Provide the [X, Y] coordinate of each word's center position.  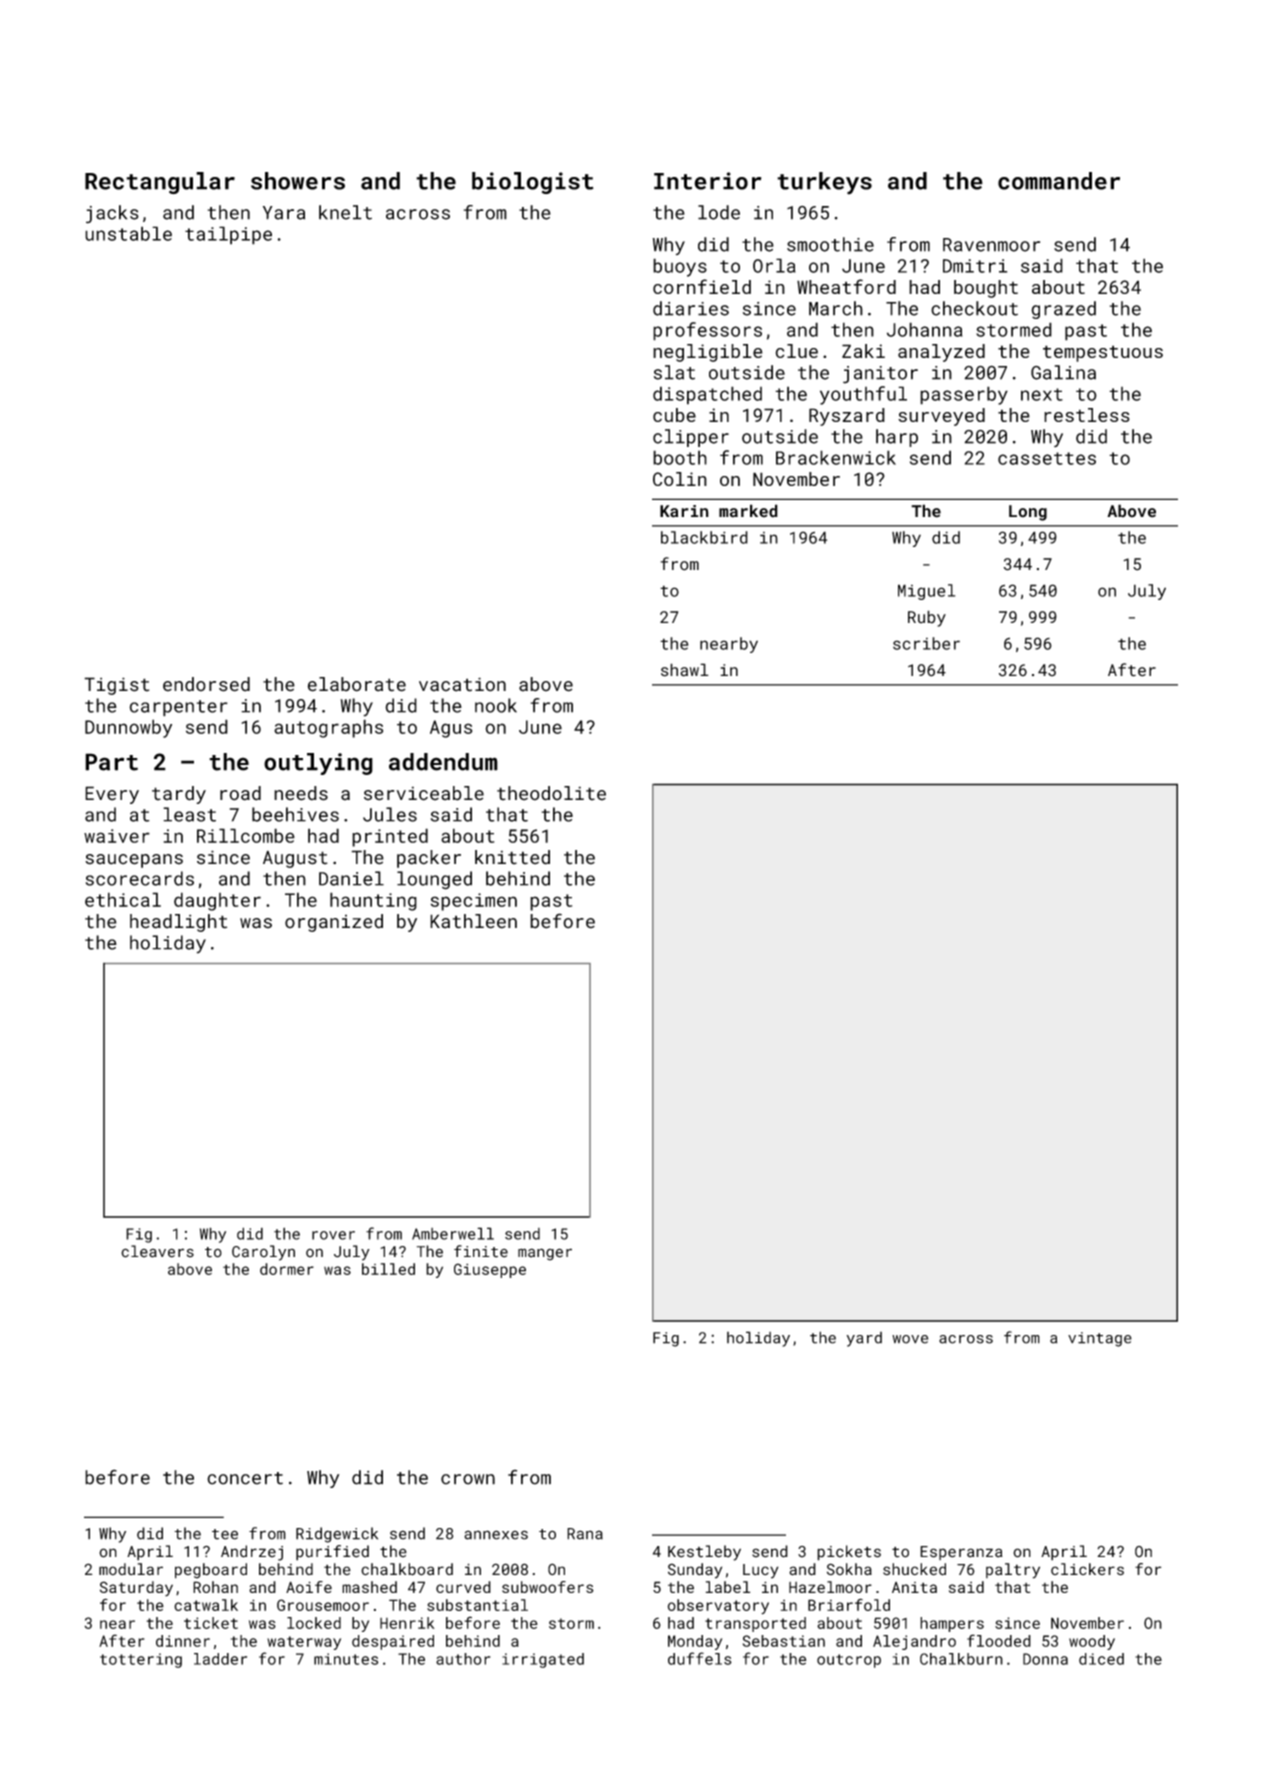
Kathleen [473, 921]
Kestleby [704, 1553]
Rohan [215, 1587]
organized [334, 923]
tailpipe [228, 235]
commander [1059, 181]
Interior [707, 181]
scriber [926, 643]
